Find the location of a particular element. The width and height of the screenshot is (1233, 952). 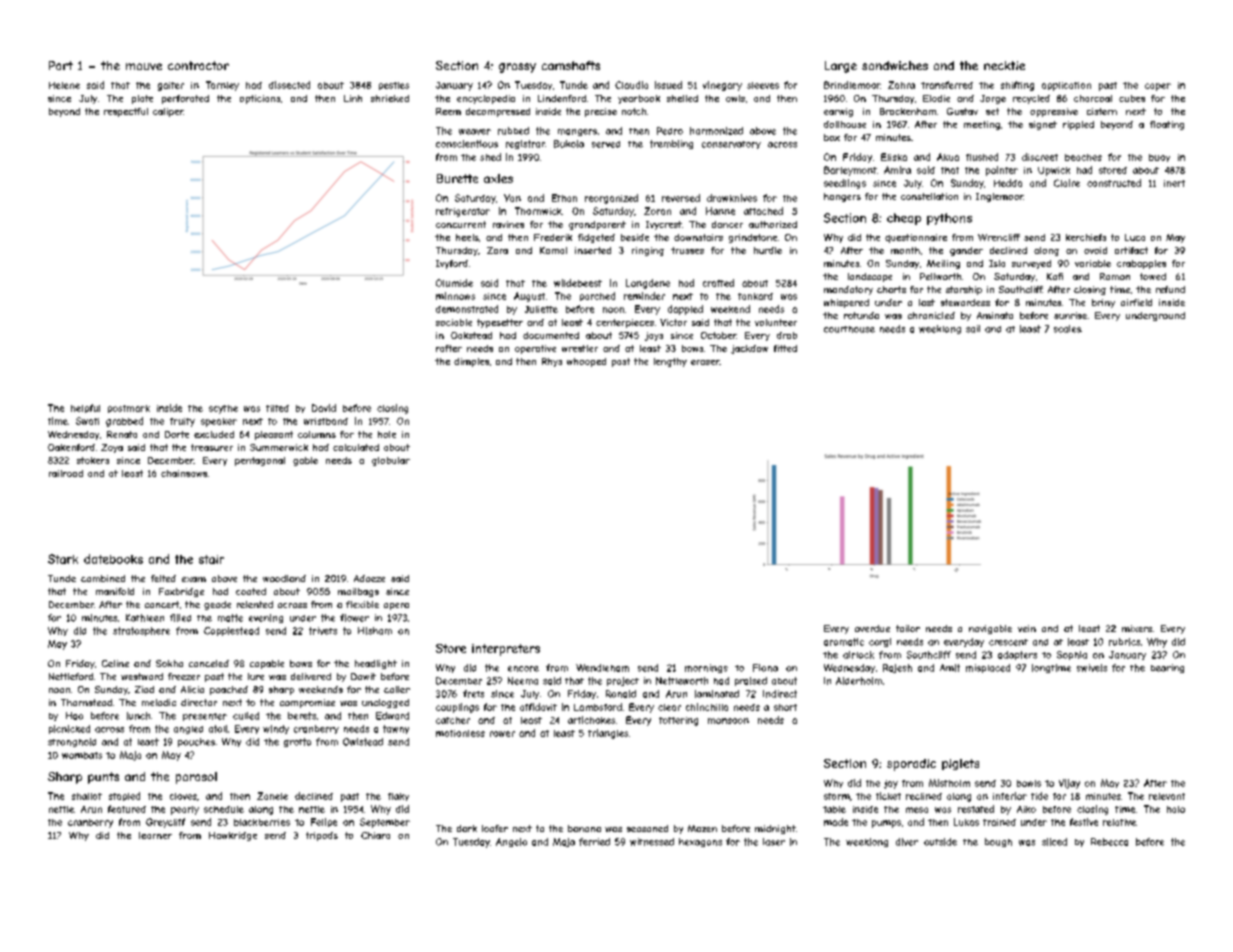

hole is located at coordinates (387, 434).
